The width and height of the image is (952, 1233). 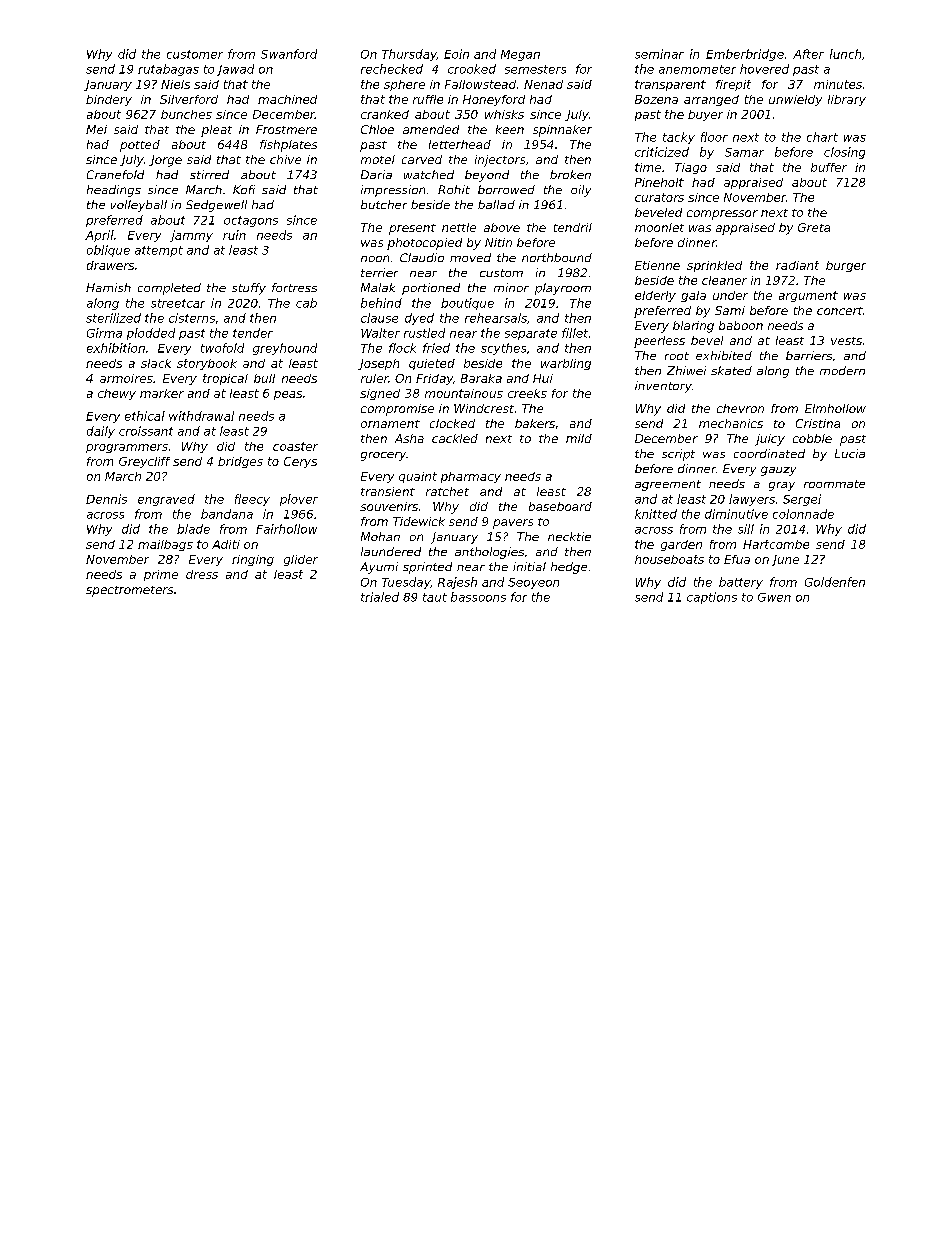 What do you see at coordinates (126, 378) in the image?
I see `armoires` at bounding box center [126, 378].
